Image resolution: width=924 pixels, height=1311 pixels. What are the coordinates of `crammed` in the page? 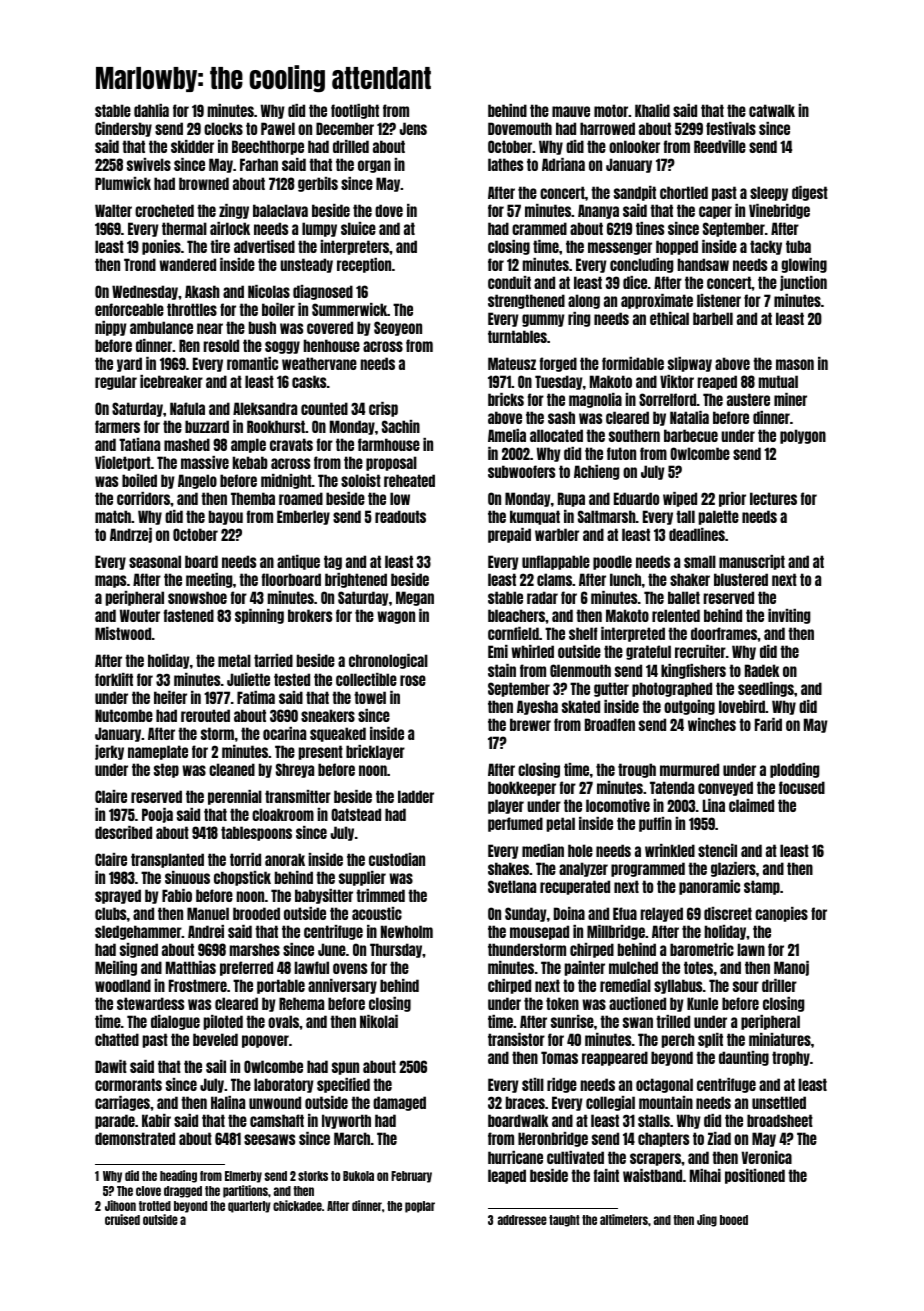 It's located at (539, 228).
